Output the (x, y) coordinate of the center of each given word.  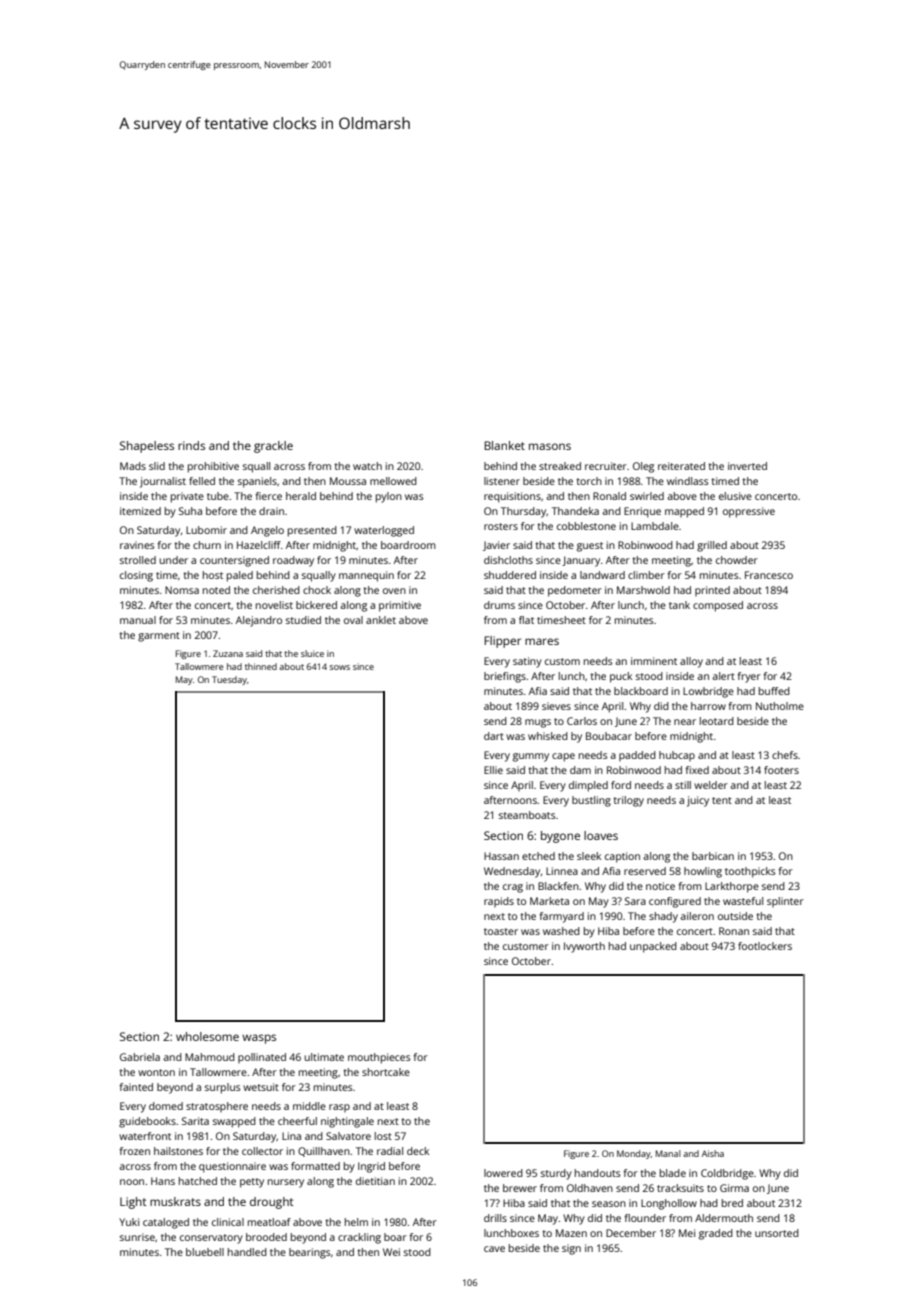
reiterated (681, 466)
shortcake (386, 1072)
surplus (223, 1088)
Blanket (504, 445)
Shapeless (147, 447)
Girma (734, 1188)
